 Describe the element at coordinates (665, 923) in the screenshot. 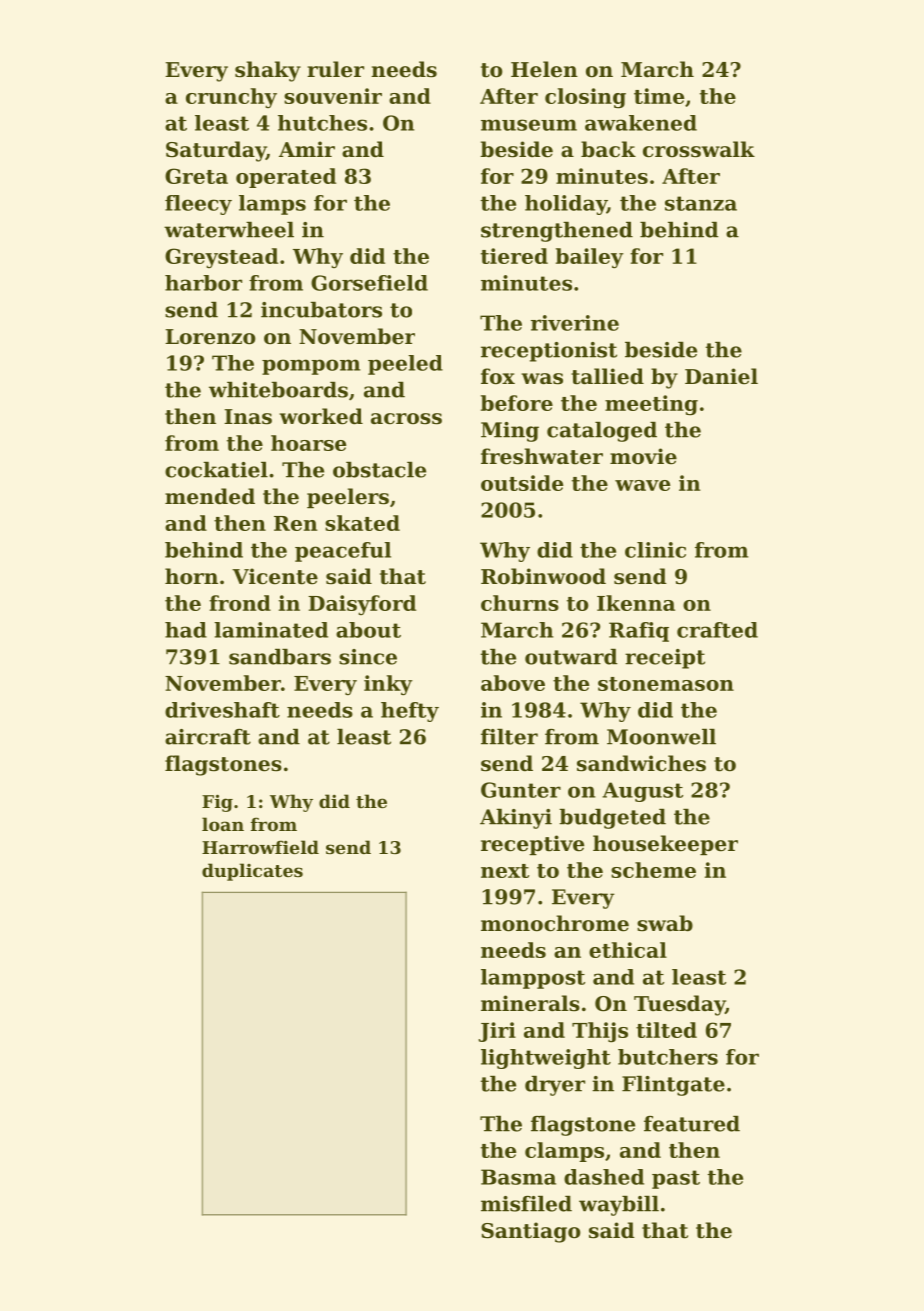

I see `swab` at that location.
